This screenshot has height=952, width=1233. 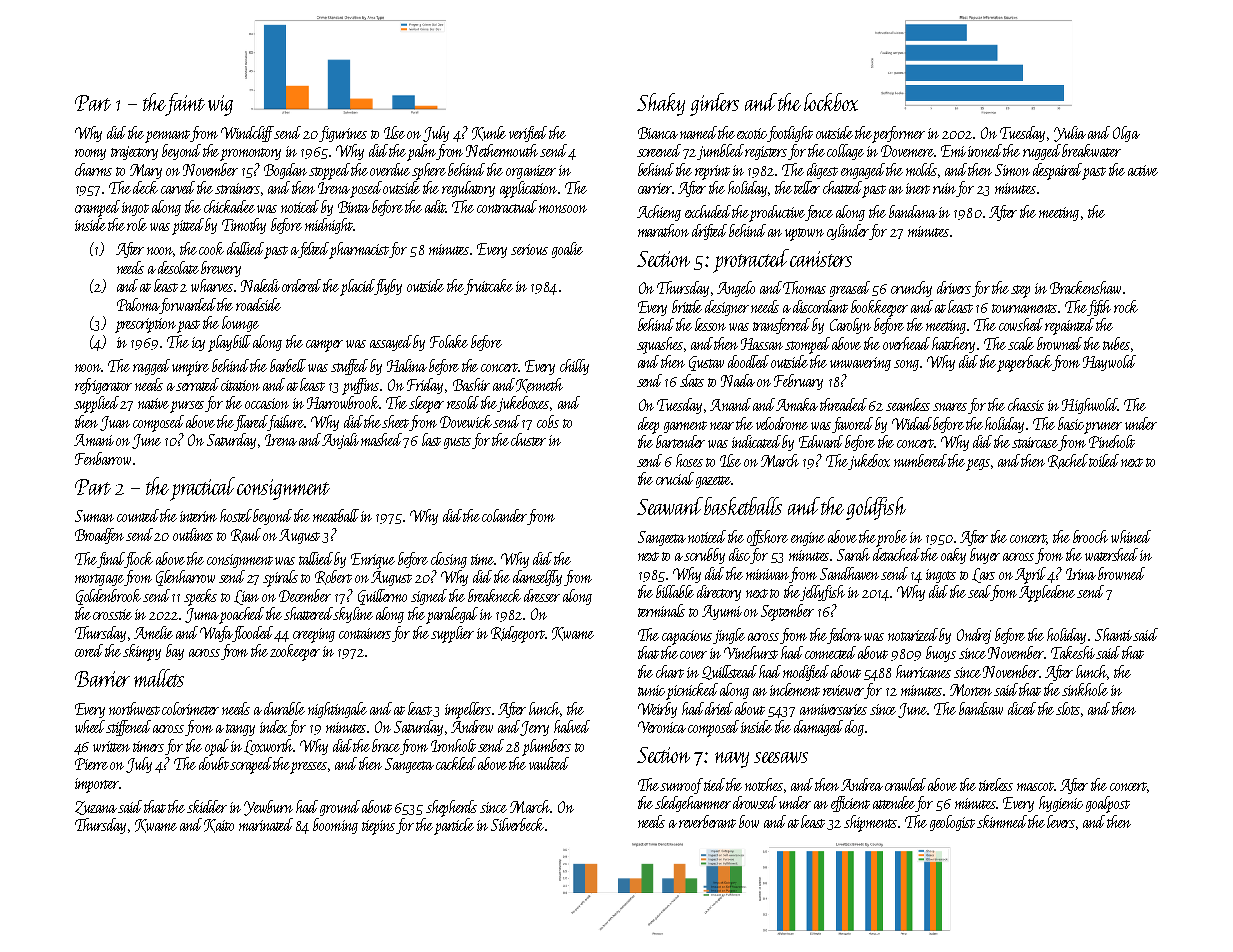 What do you see at coordinates (831, 102) in the screenshot?
I see `lockbox` at bounding box center [831, 102].
